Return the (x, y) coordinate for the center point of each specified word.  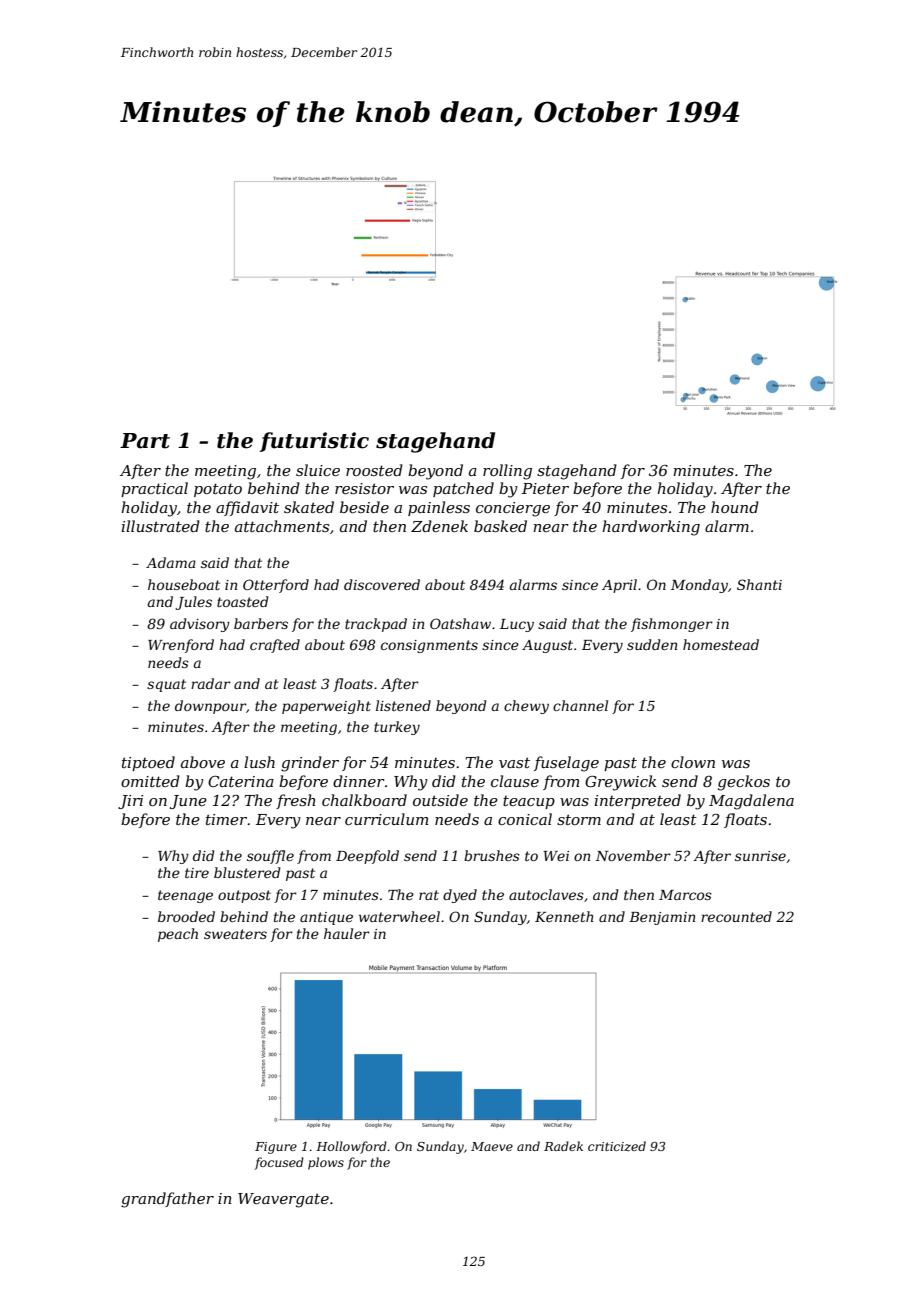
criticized (617, 1146)
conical (525, 819)
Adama (171, 562)
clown (693, 762)
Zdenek (439, 526)
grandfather (167, 1200)
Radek (563, 1146)
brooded (186, 916)
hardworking (651, 528)
